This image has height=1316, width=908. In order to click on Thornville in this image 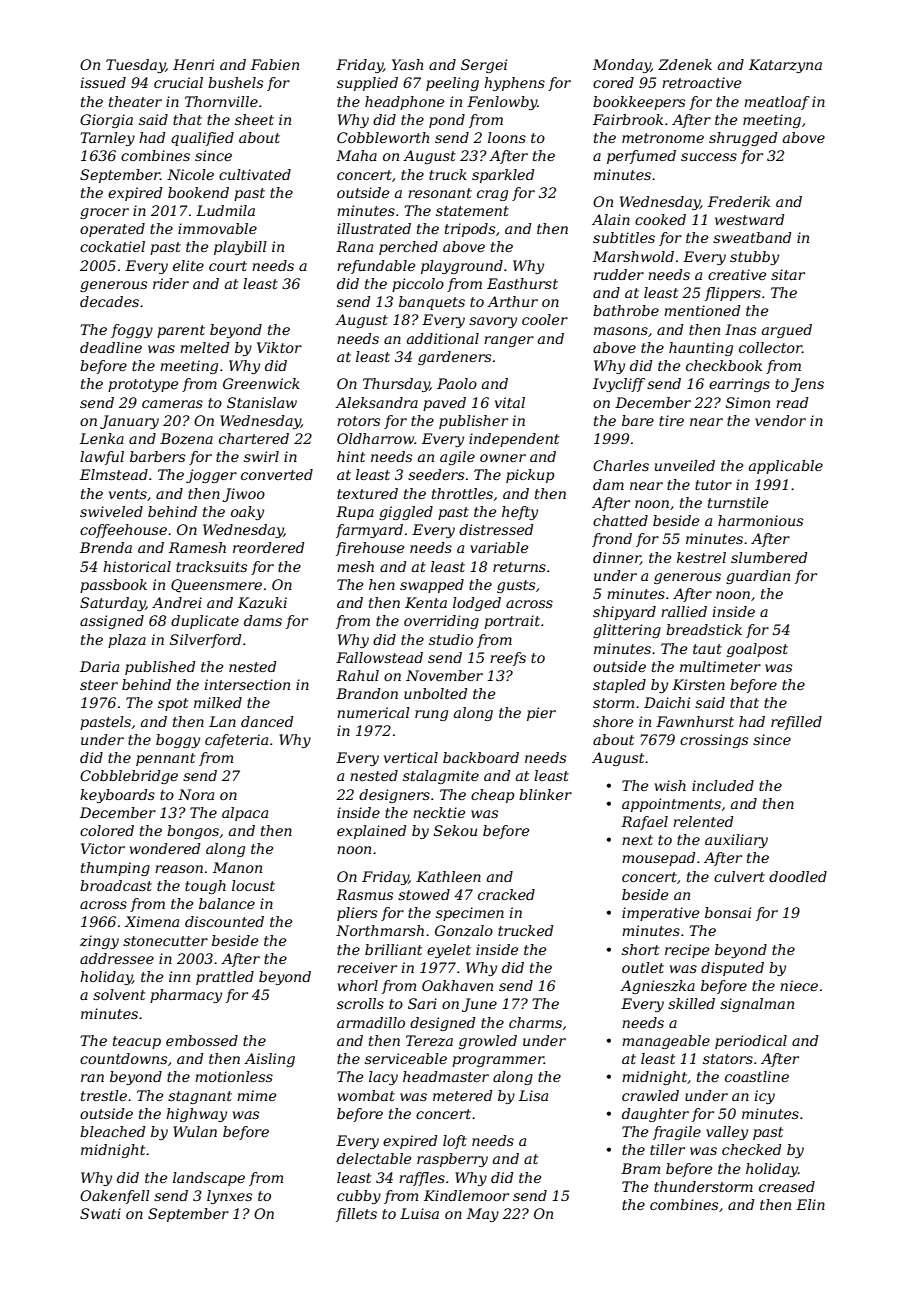, I will do `click(221, 101)`.
